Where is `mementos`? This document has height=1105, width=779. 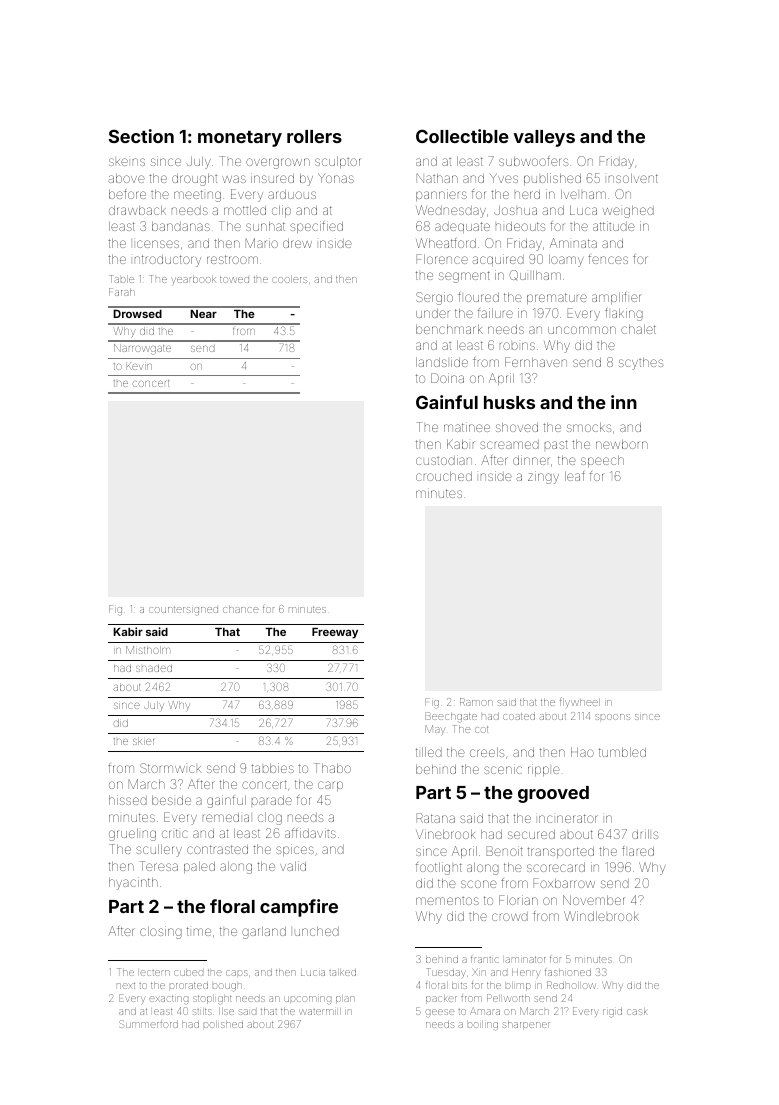
mementos is located at coordinates (447, 901).
